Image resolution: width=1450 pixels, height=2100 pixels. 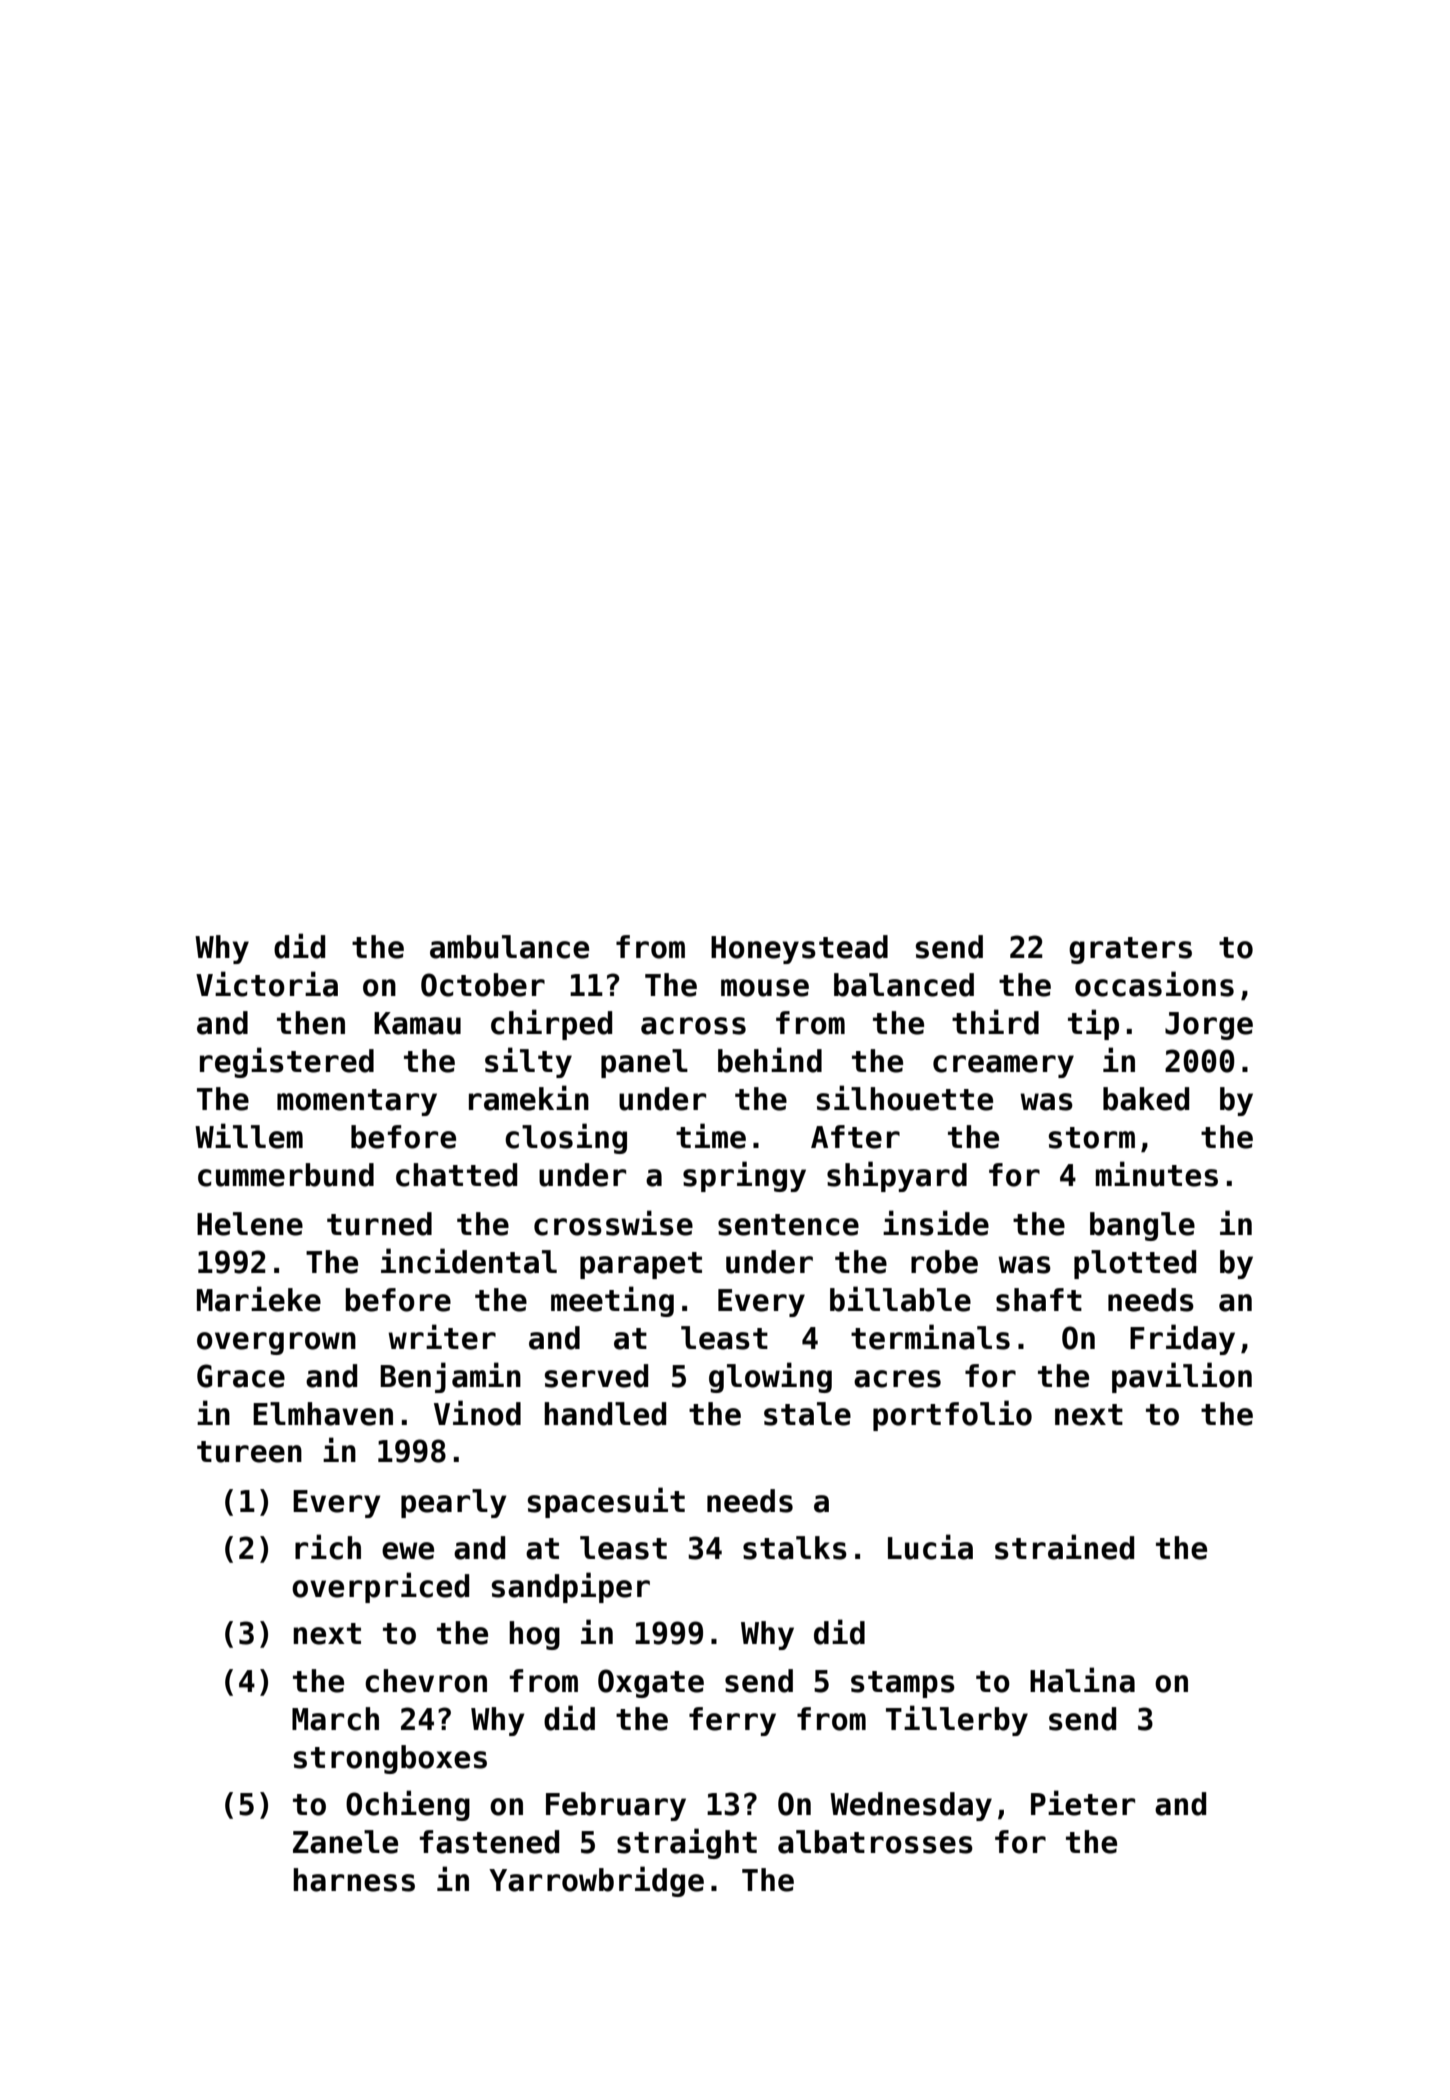 I want to click on graters, so click(x=1130, y=950).
